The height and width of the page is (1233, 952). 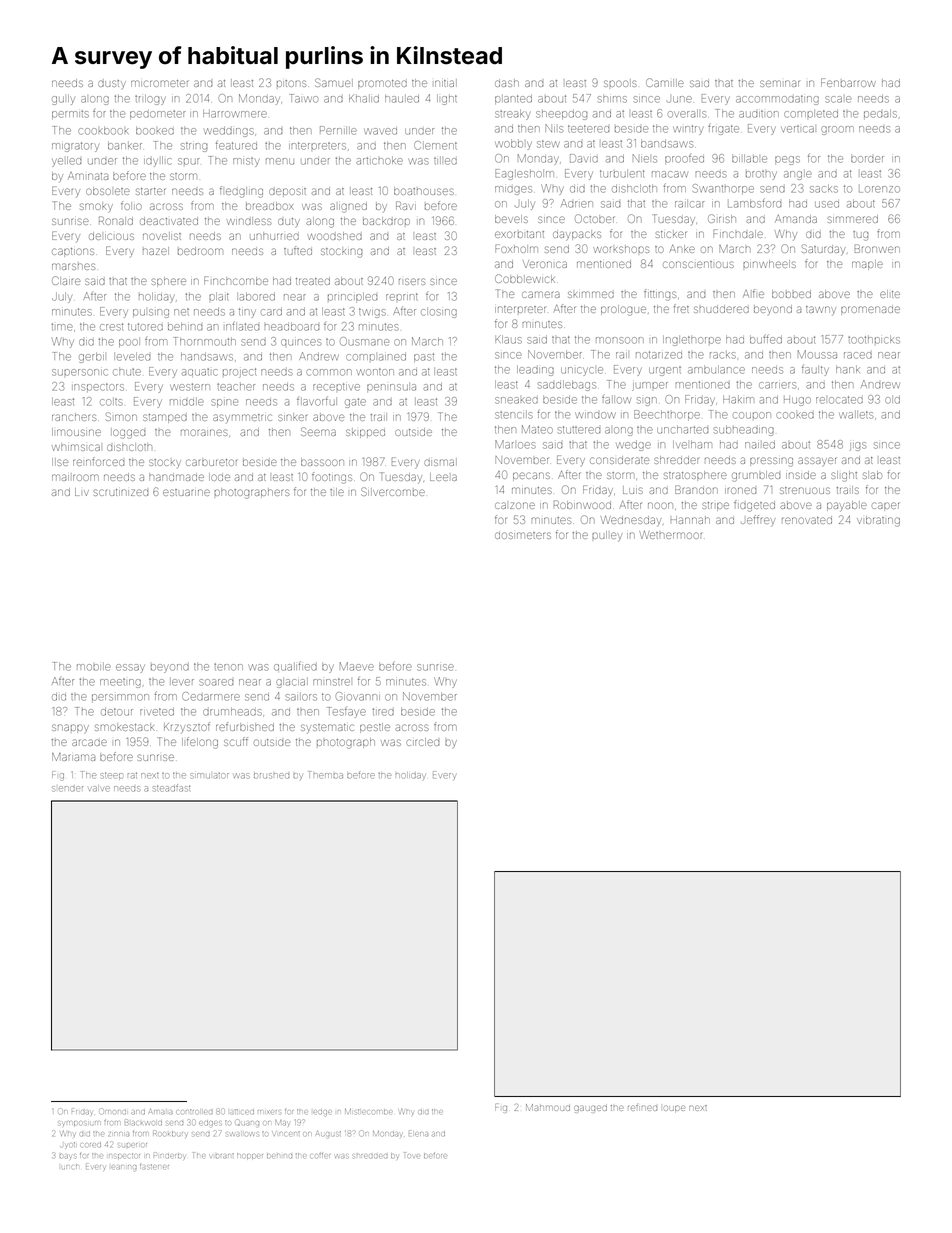 What do you see at coordinates (670, 535) in the page?
I see `Wethermoor` at bounding box center [670, 535].
